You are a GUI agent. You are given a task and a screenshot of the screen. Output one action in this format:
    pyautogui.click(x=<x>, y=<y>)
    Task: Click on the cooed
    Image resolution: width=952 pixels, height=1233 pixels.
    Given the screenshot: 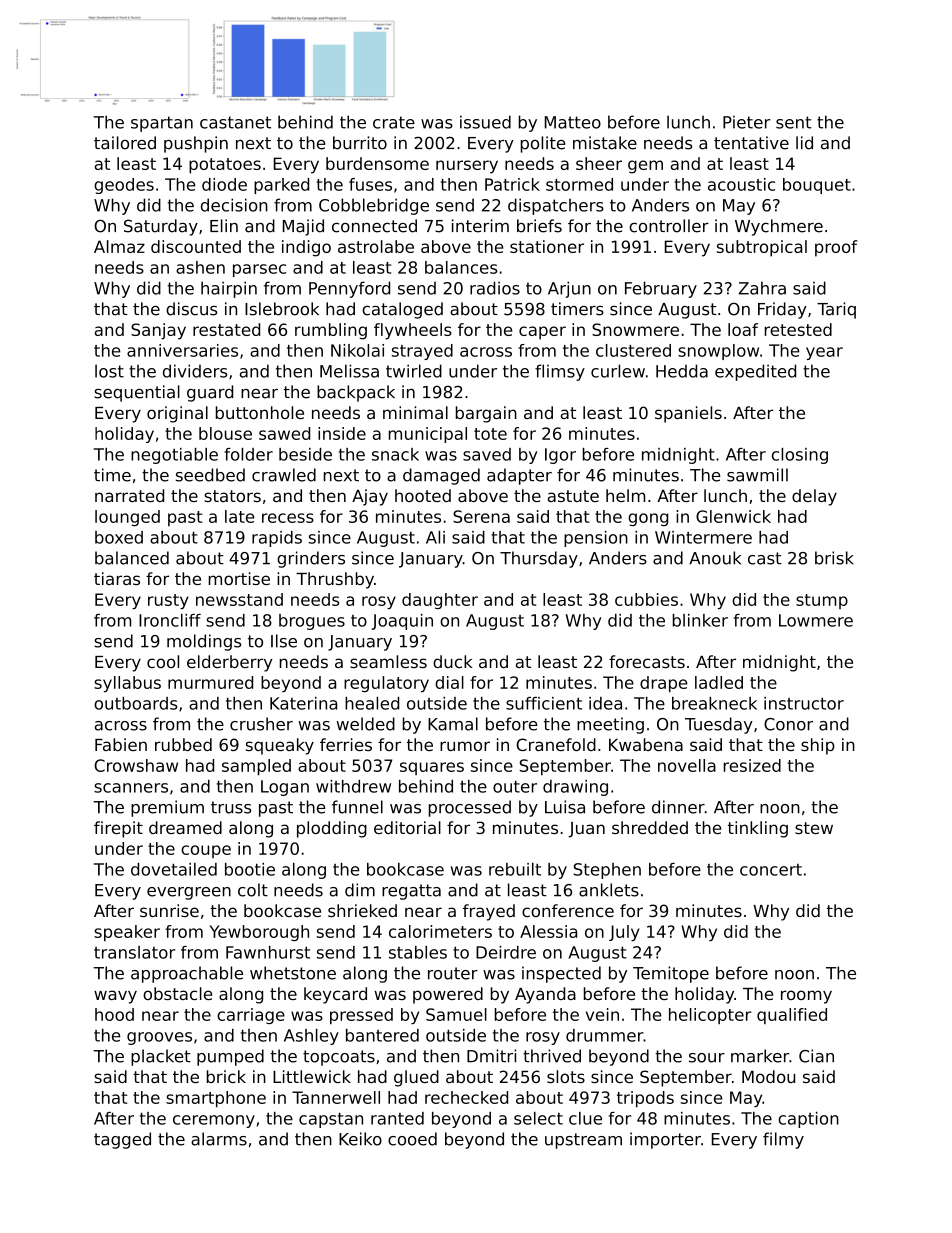 What is the action you would take?
    pyautogui.click(x=412, y=1139)
